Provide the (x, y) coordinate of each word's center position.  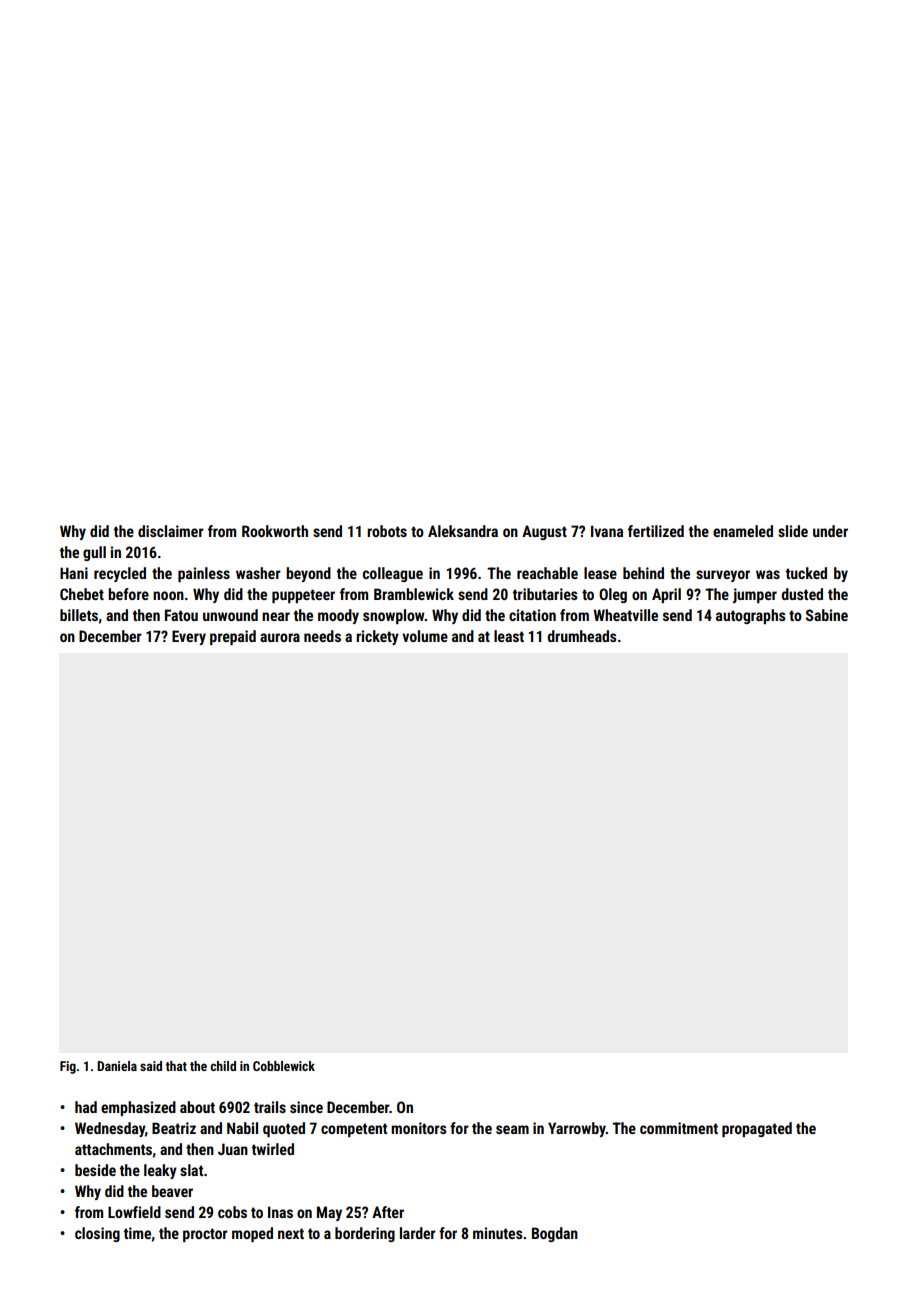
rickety (377, 637)
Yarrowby (577, 1129)
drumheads (582, 636)
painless (204, 574)
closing (97, 1234)
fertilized (656, 531)
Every (189, 637)
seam (512, 1129)
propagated (757, 1129)
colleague (393, 574)
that (176, 1066)
